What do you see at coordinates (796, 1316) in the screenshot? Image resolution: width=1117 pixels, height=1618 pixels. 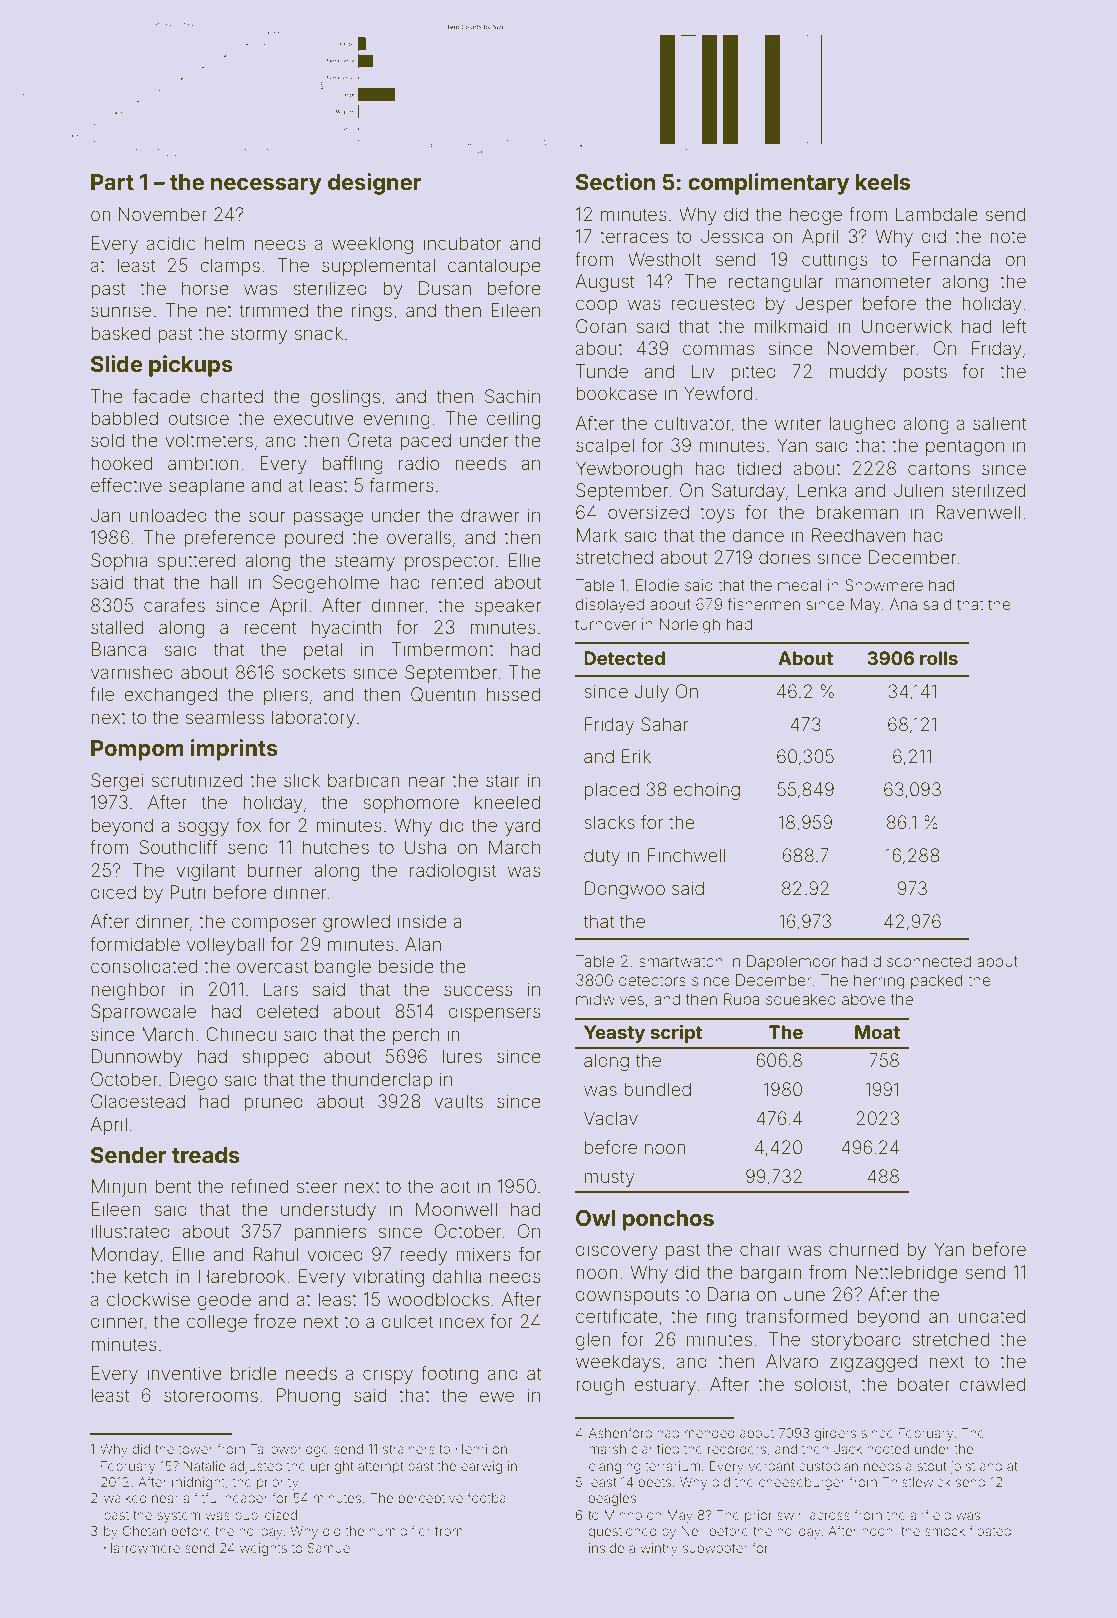 I see `transformed` at bounding box center [796, 1316].
